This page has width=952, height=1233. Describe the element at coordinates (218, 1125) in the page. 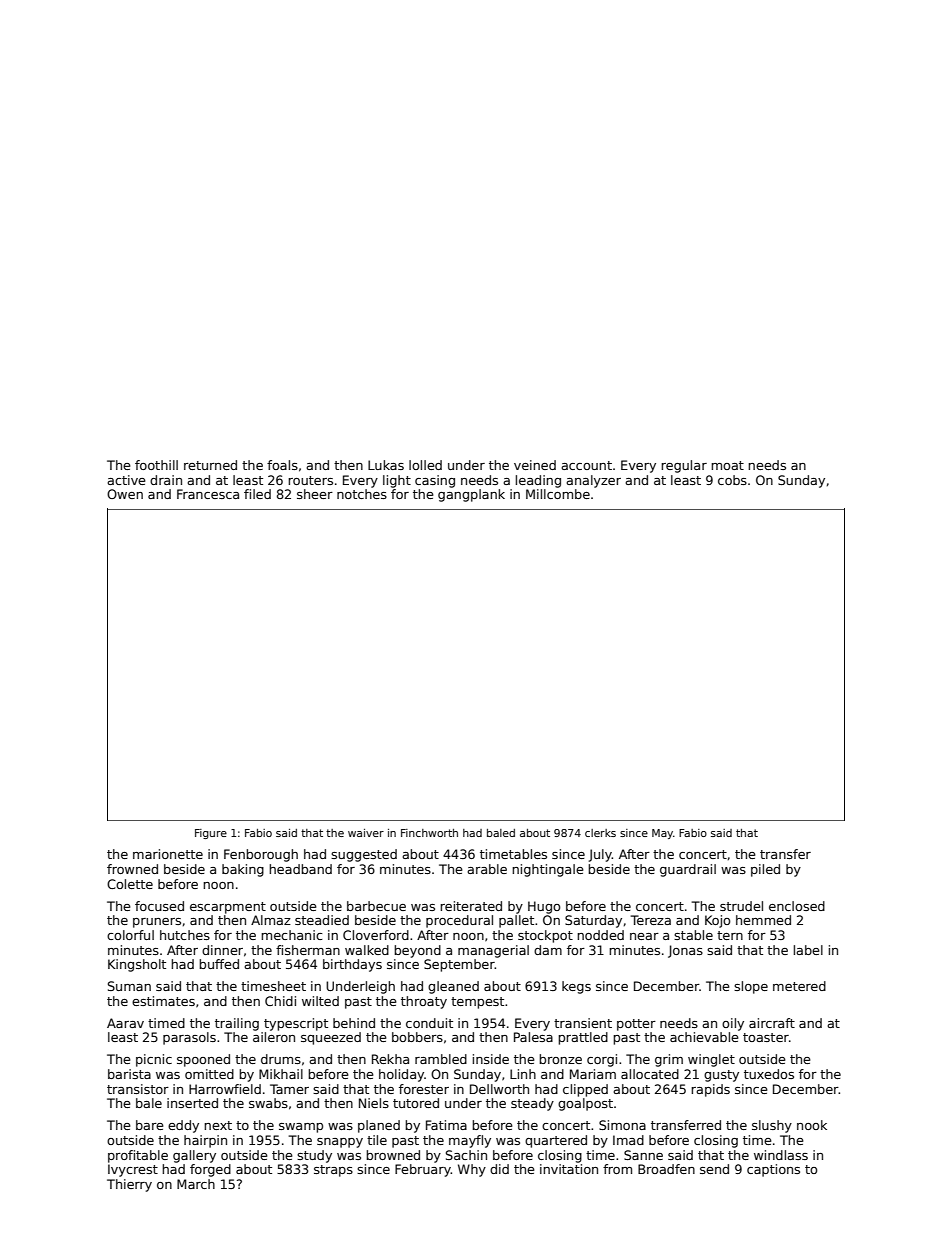

I see `next` at that location.
